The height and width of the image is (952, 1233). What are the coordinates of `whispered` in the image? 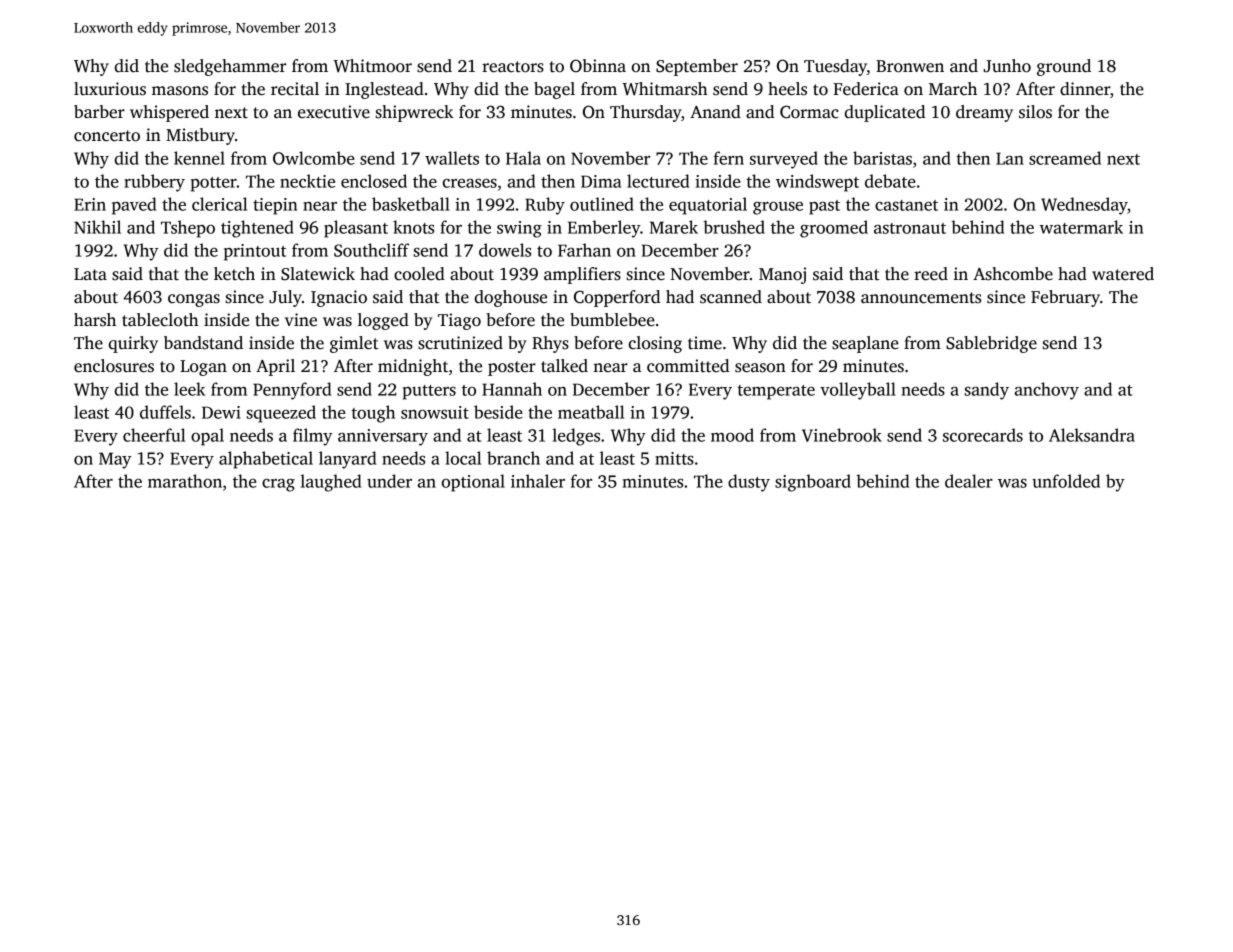 It's located at (169, 113).
